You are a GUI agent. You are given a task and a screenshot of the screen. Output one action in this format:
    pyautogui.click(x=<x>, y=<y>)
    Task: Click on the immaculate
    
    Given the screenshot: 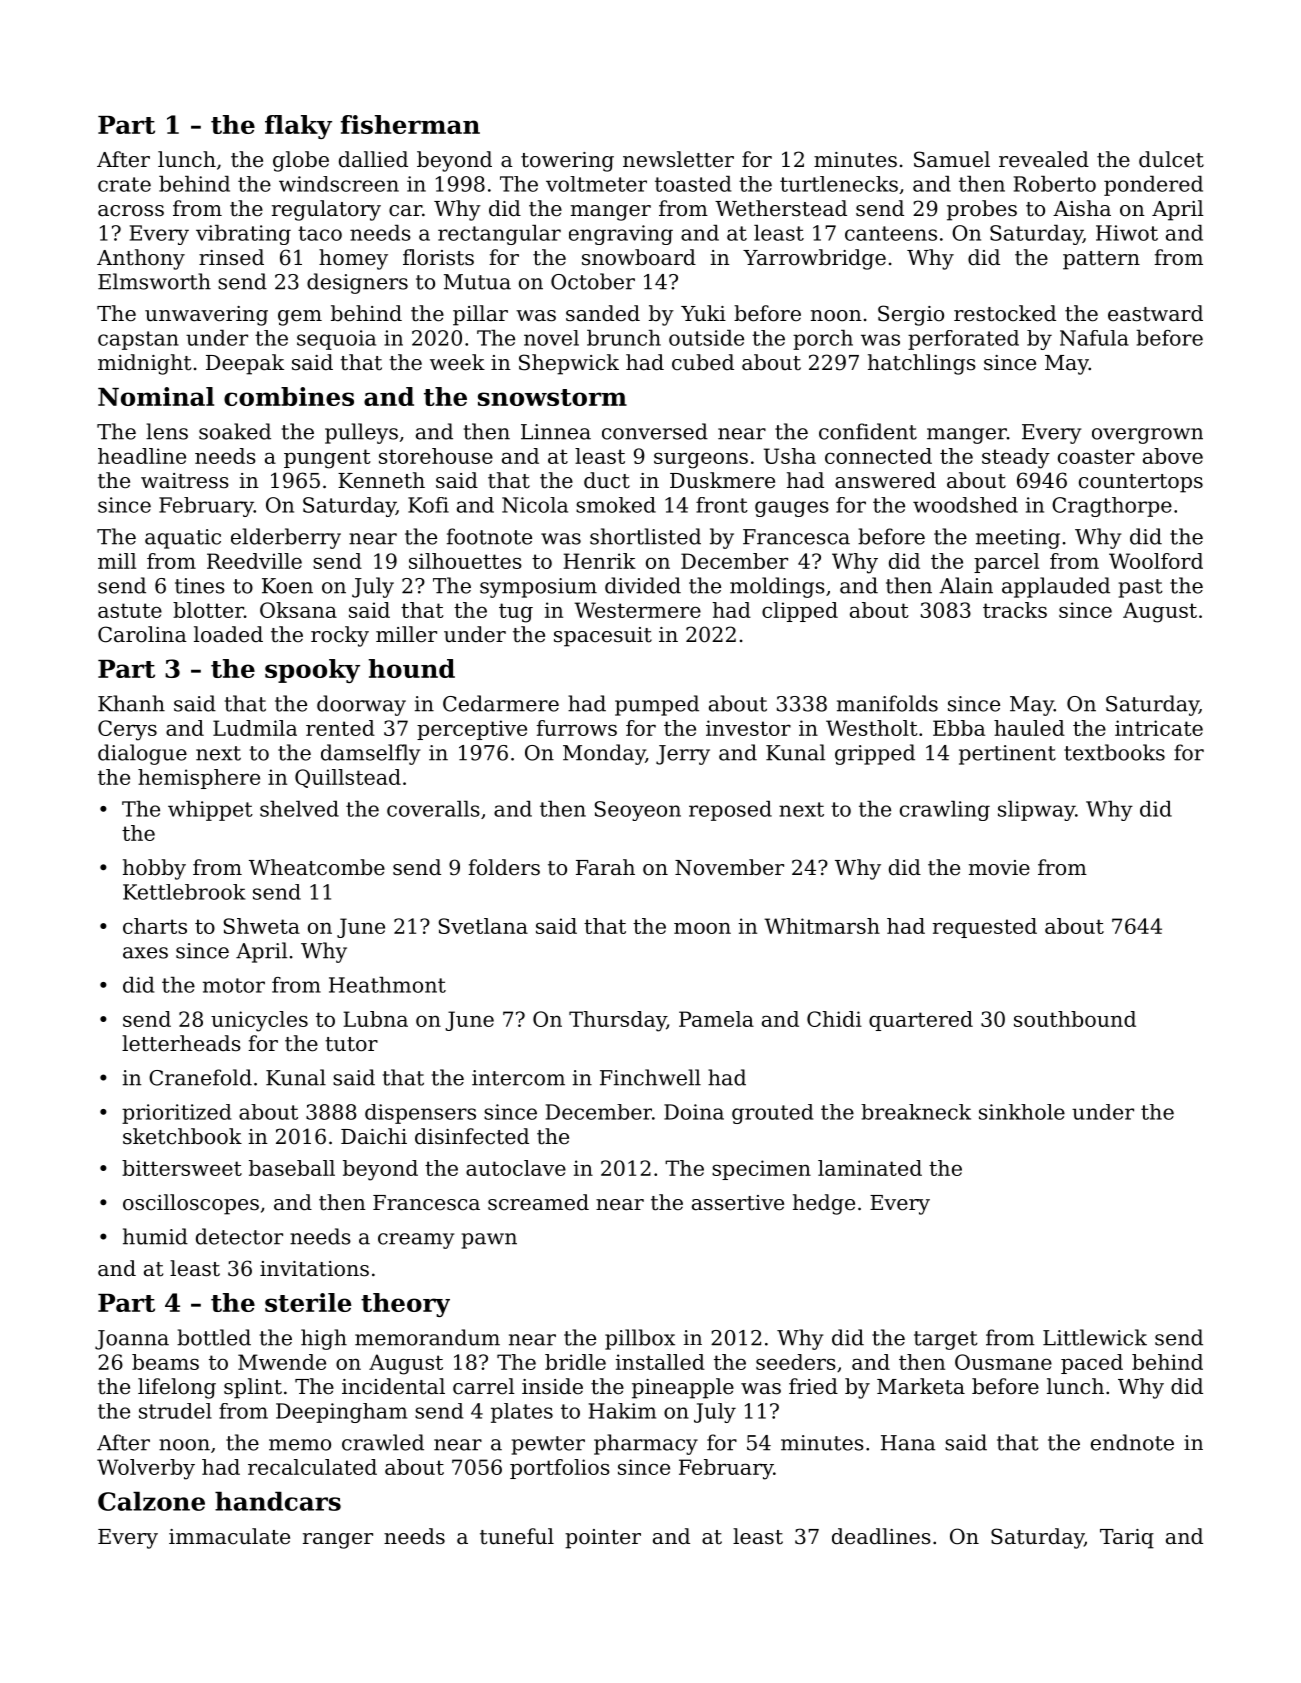 What is the action you would take?
    pyautogui.click(x=229, y=1536)
